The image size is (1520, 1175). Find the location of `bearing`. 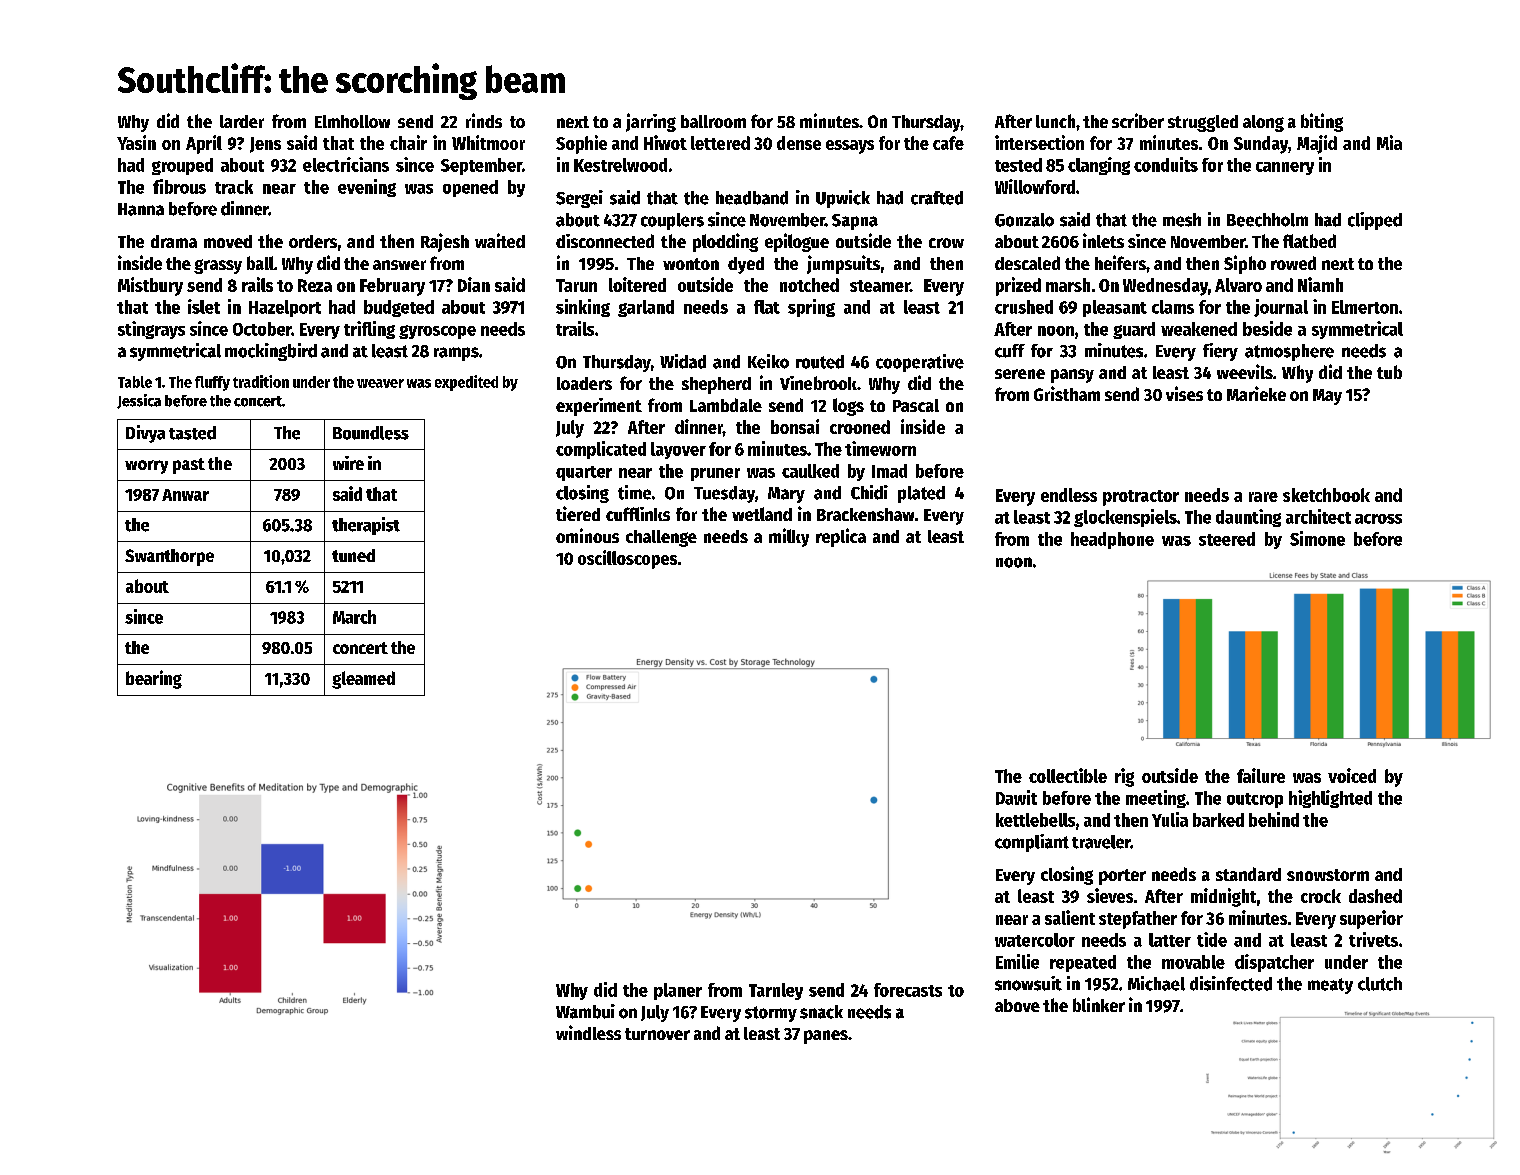

bearing is located at coordinates (154, 679).
